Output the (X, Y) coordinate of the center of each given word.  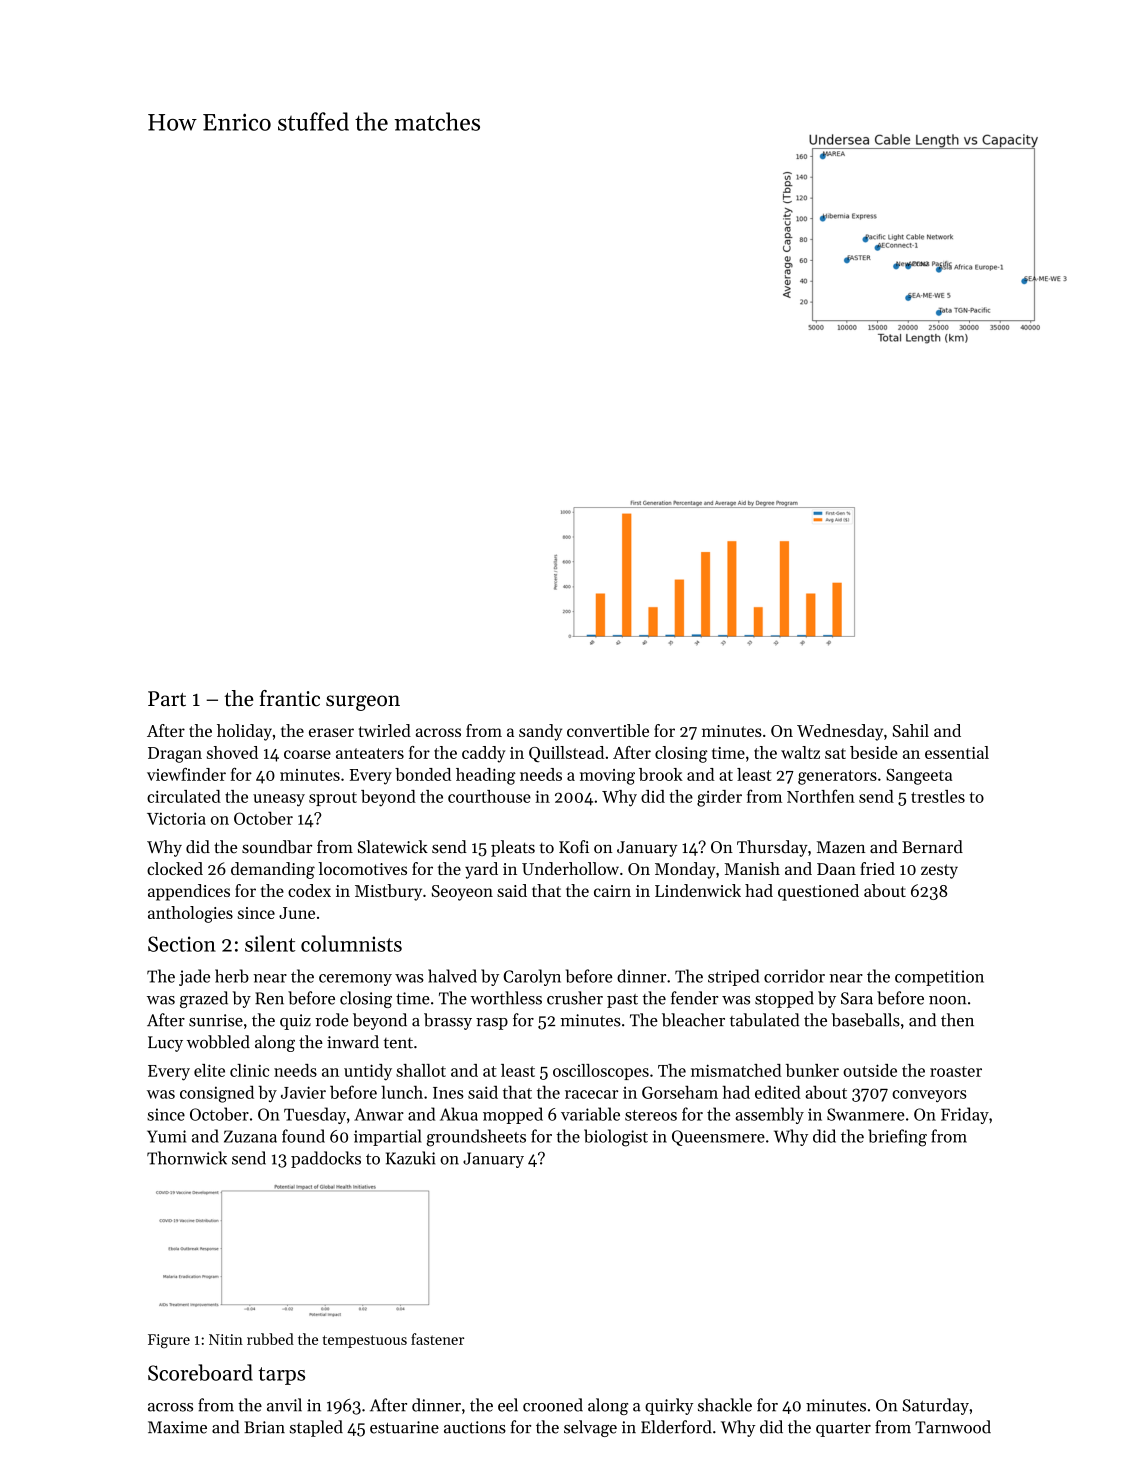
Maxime (177, 1427)
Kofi (574, 847)
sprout (333, 799)
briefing (897, 1138)
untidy (368, 1072)
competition (939, 978)
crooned (553, 1405)
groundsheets (476, 1138)
